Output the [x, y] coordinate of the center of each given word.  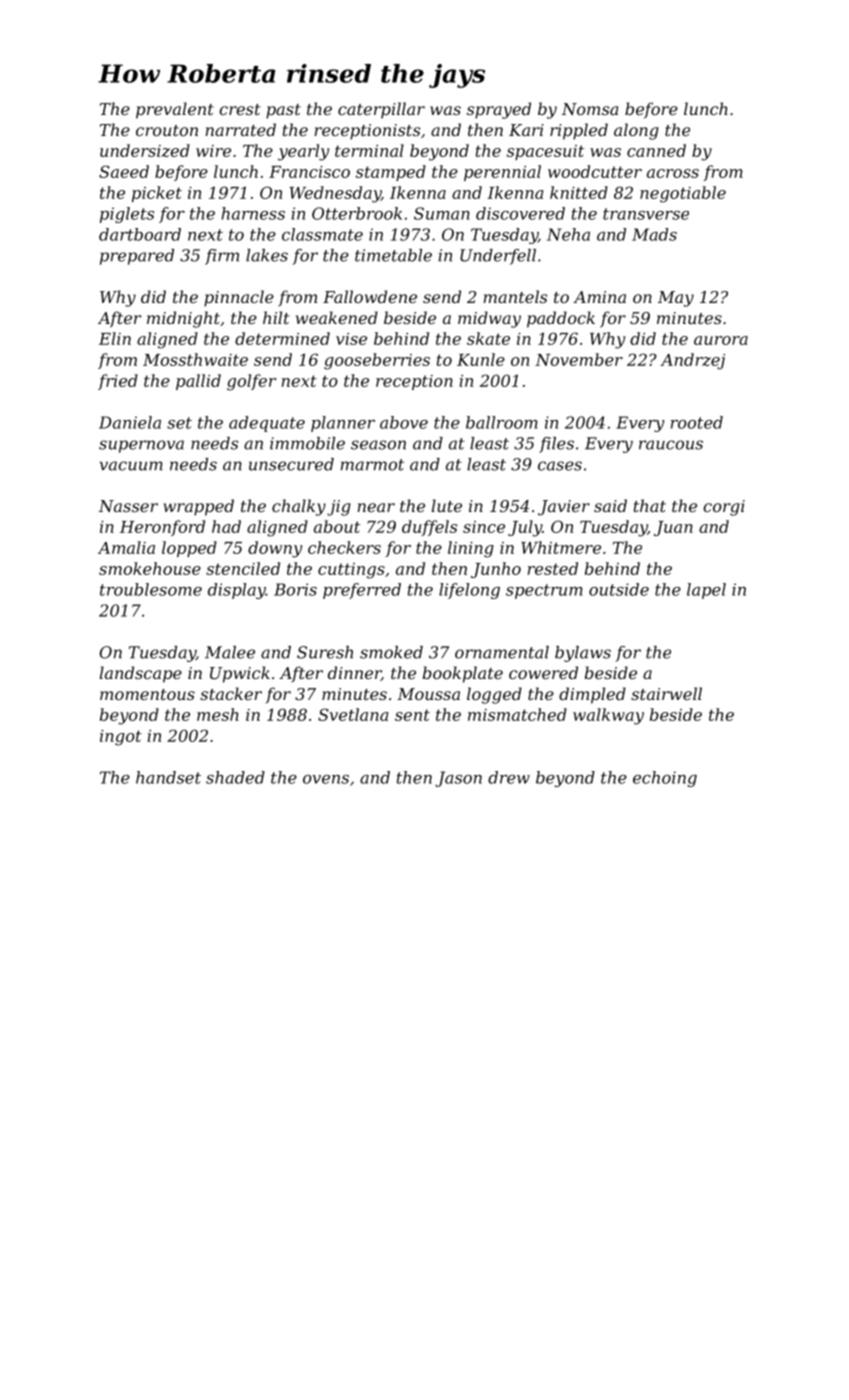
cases [560, 466]
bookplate [463, 674]
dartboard [140, 234]
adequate [267, 424]
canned [656, 150]
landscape [141, 674]
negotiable [683, 194]
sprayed [499, 110]
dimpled [592, 695]
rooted [697, 422]
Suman [442, 213]
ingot [121, 738]
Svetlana [353, 714]
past [283, 111]
